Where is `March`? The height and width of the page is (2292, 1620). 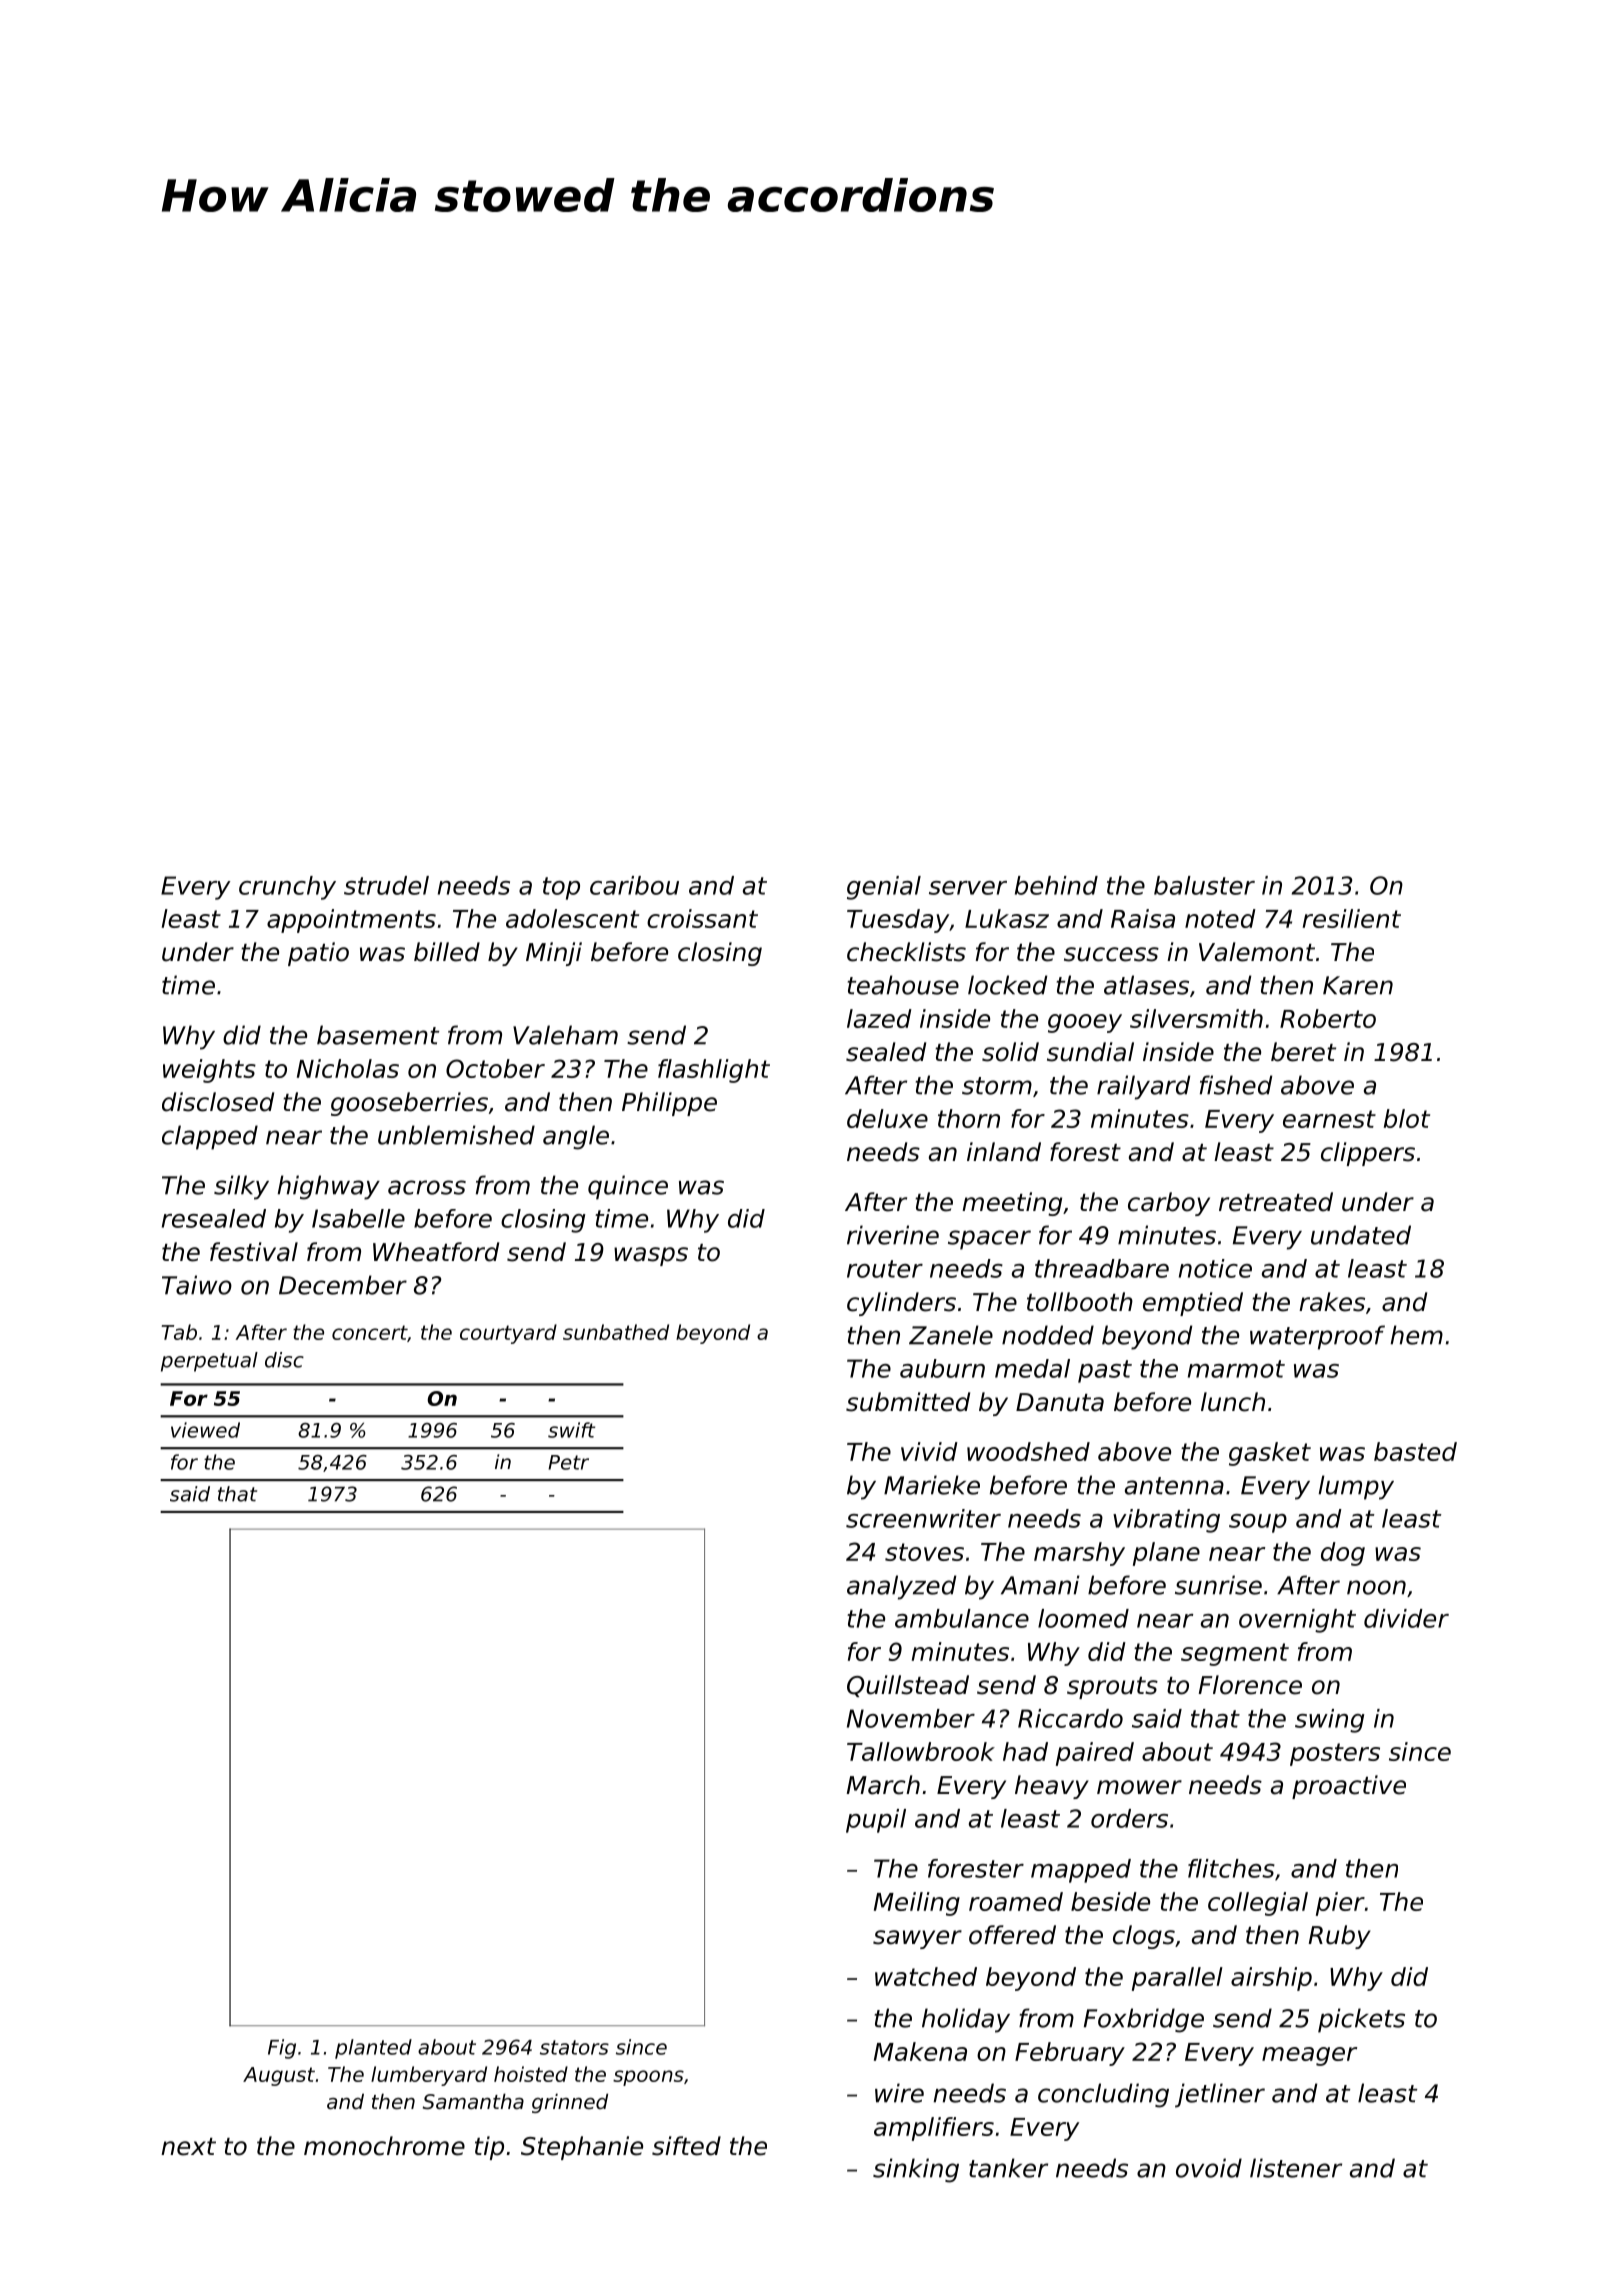 March is located at coordinates (883, 1785).
